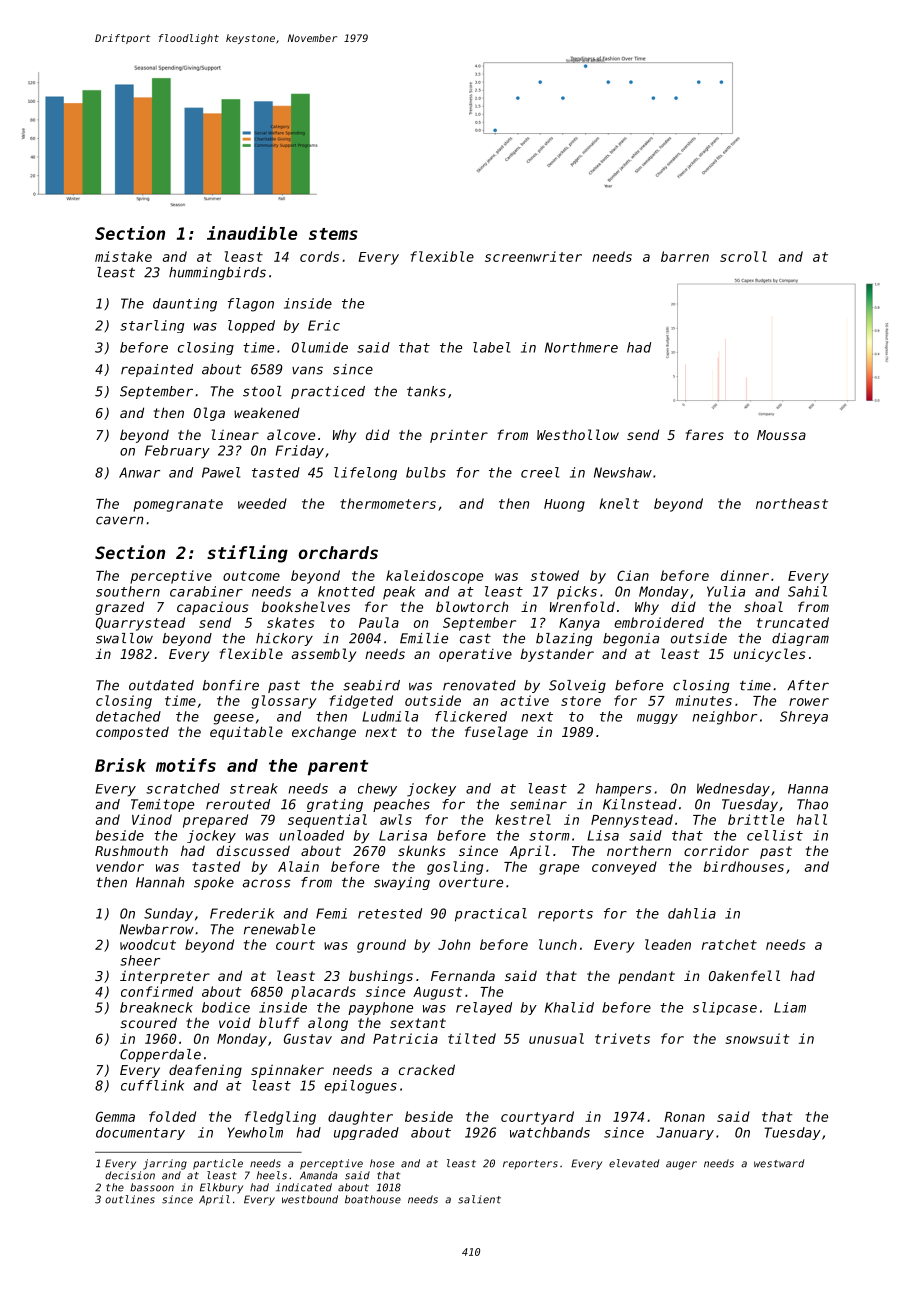 The width and height of the image is (924, 1308). I want to click on seminar, so click(538, 804).
